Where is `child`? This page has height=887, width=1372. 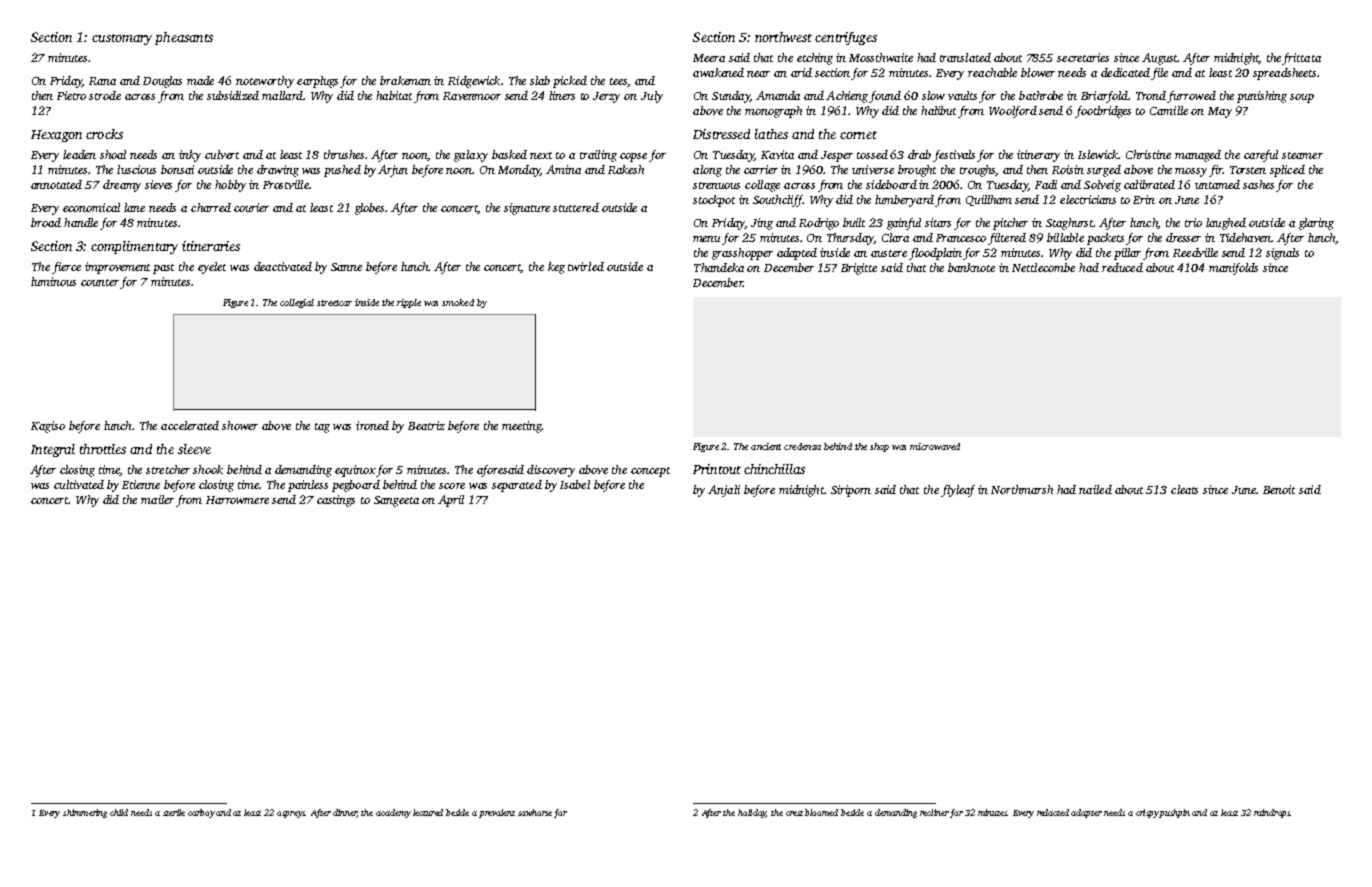 child is located at coordinates (119, 812).
